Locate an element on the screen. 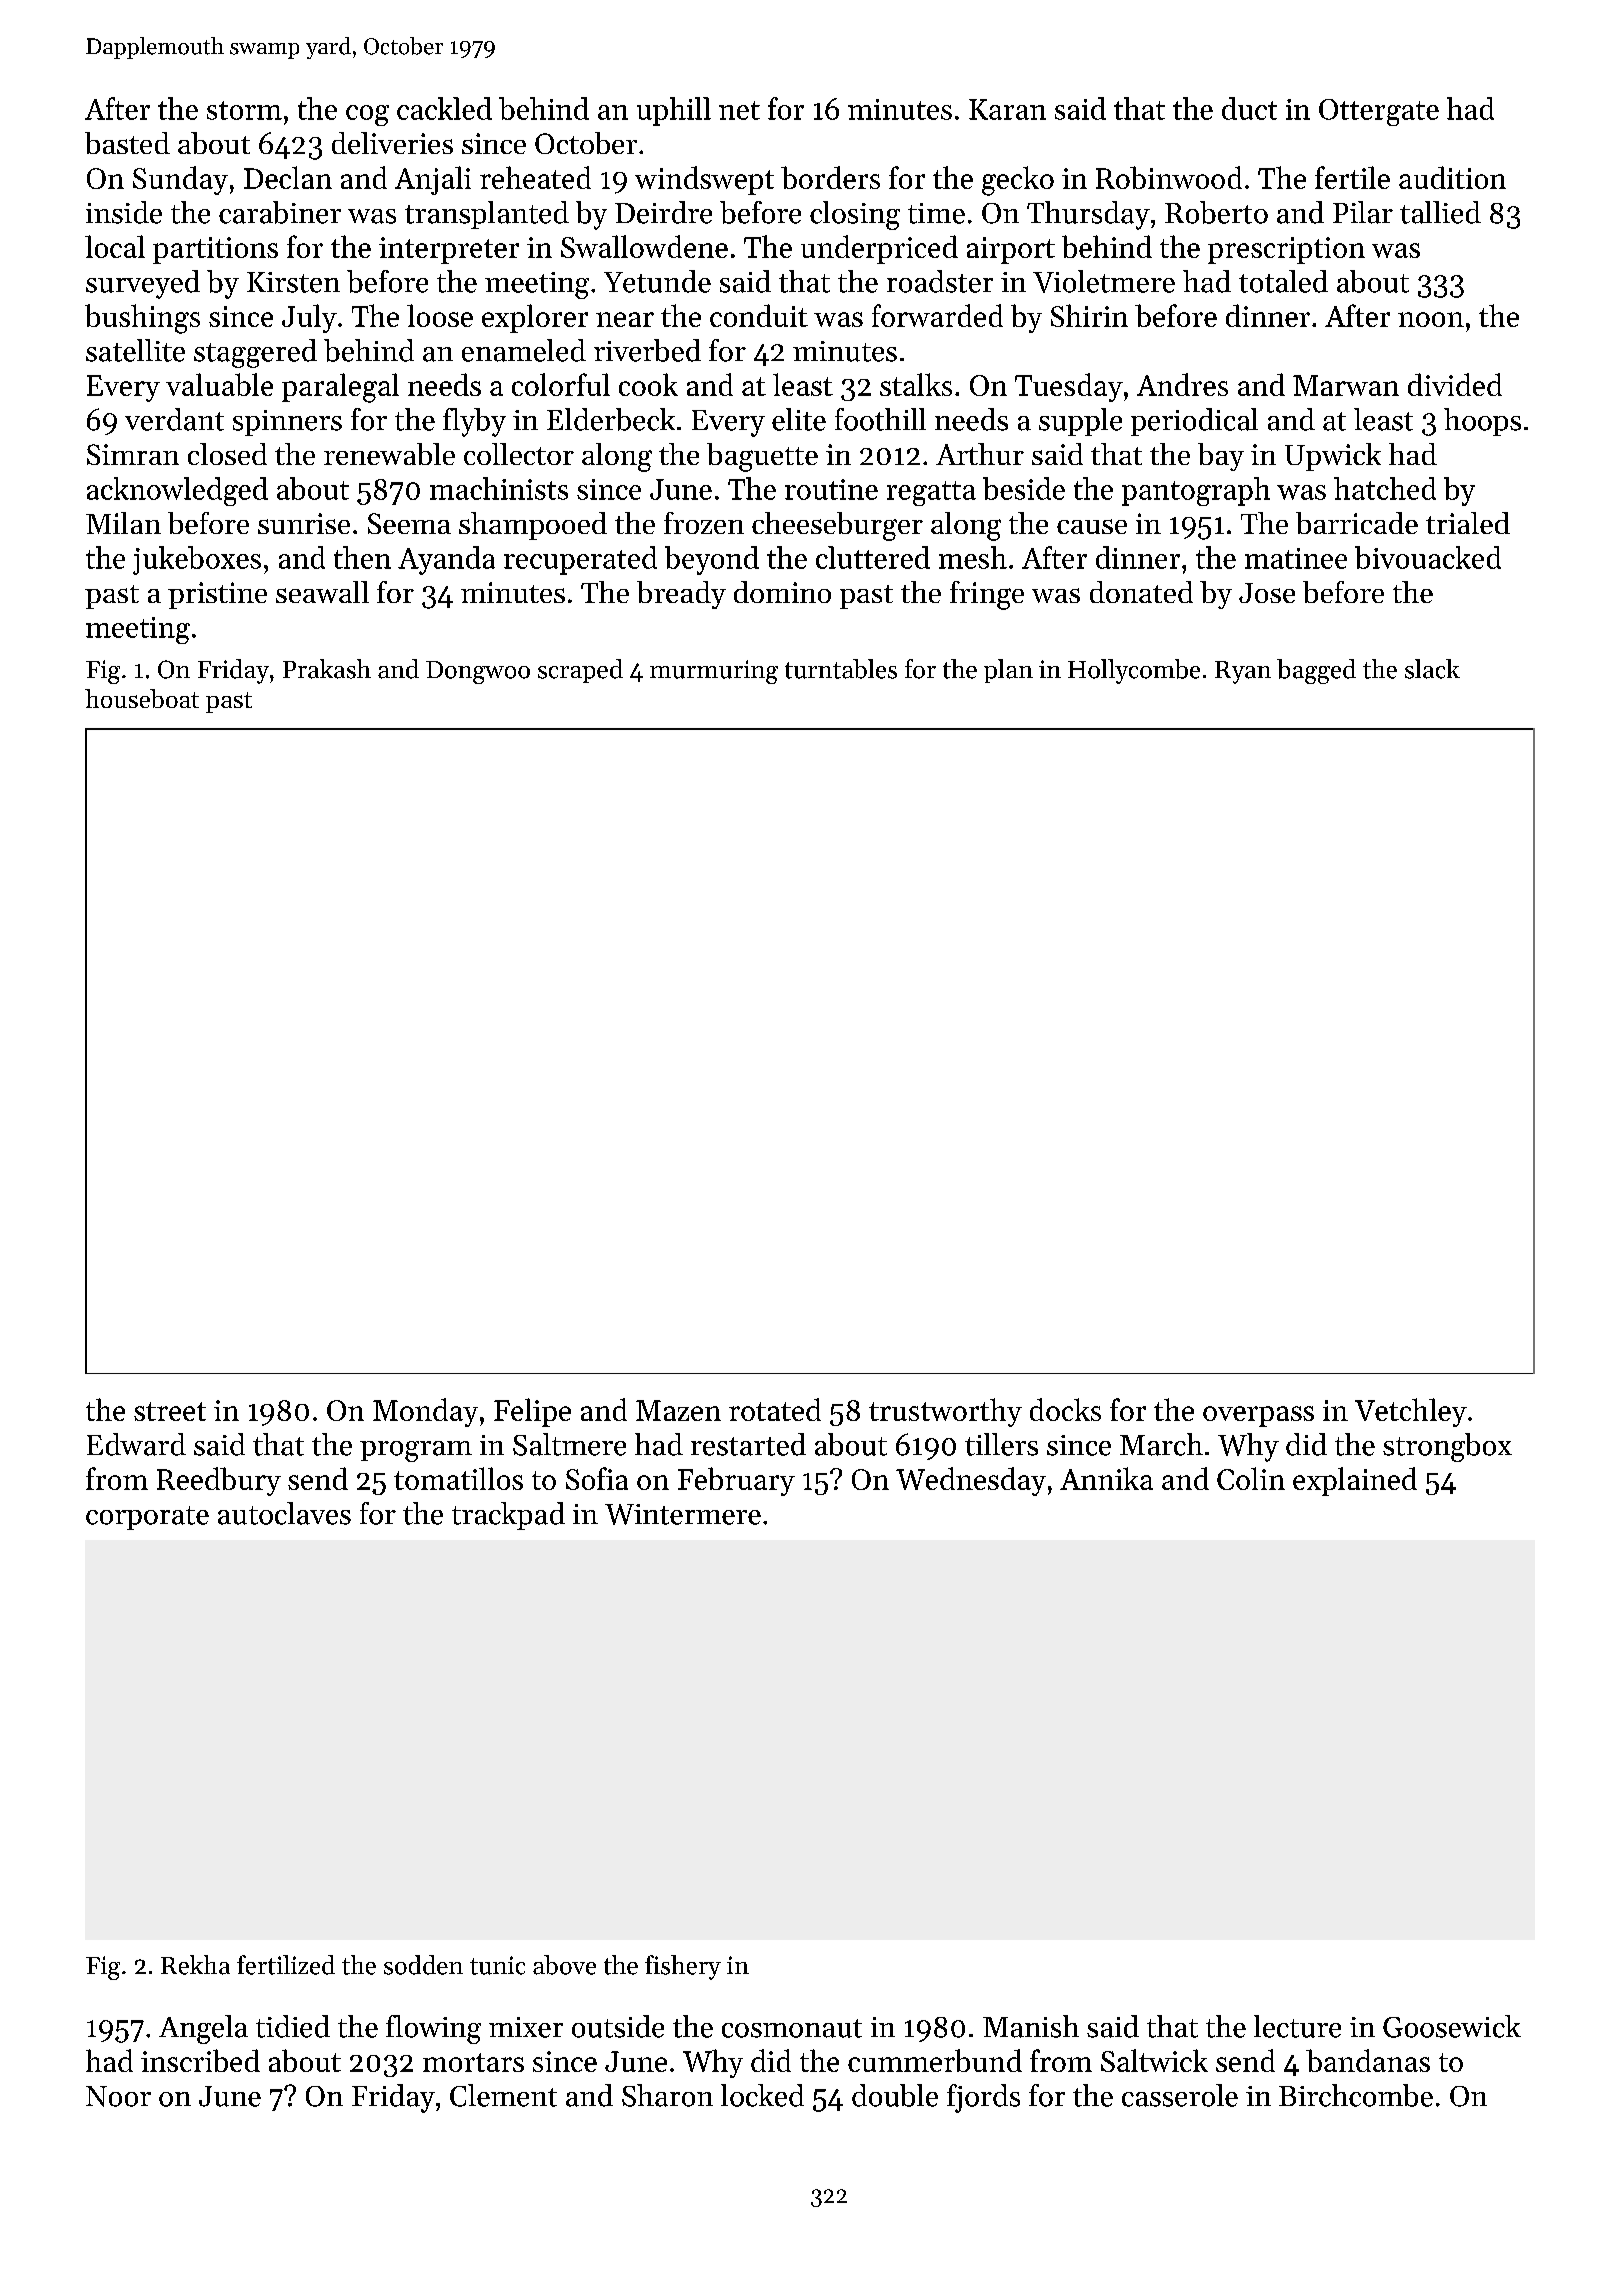 The image size is (1620, 2292). turntables is located at coordinates (841, 669).
